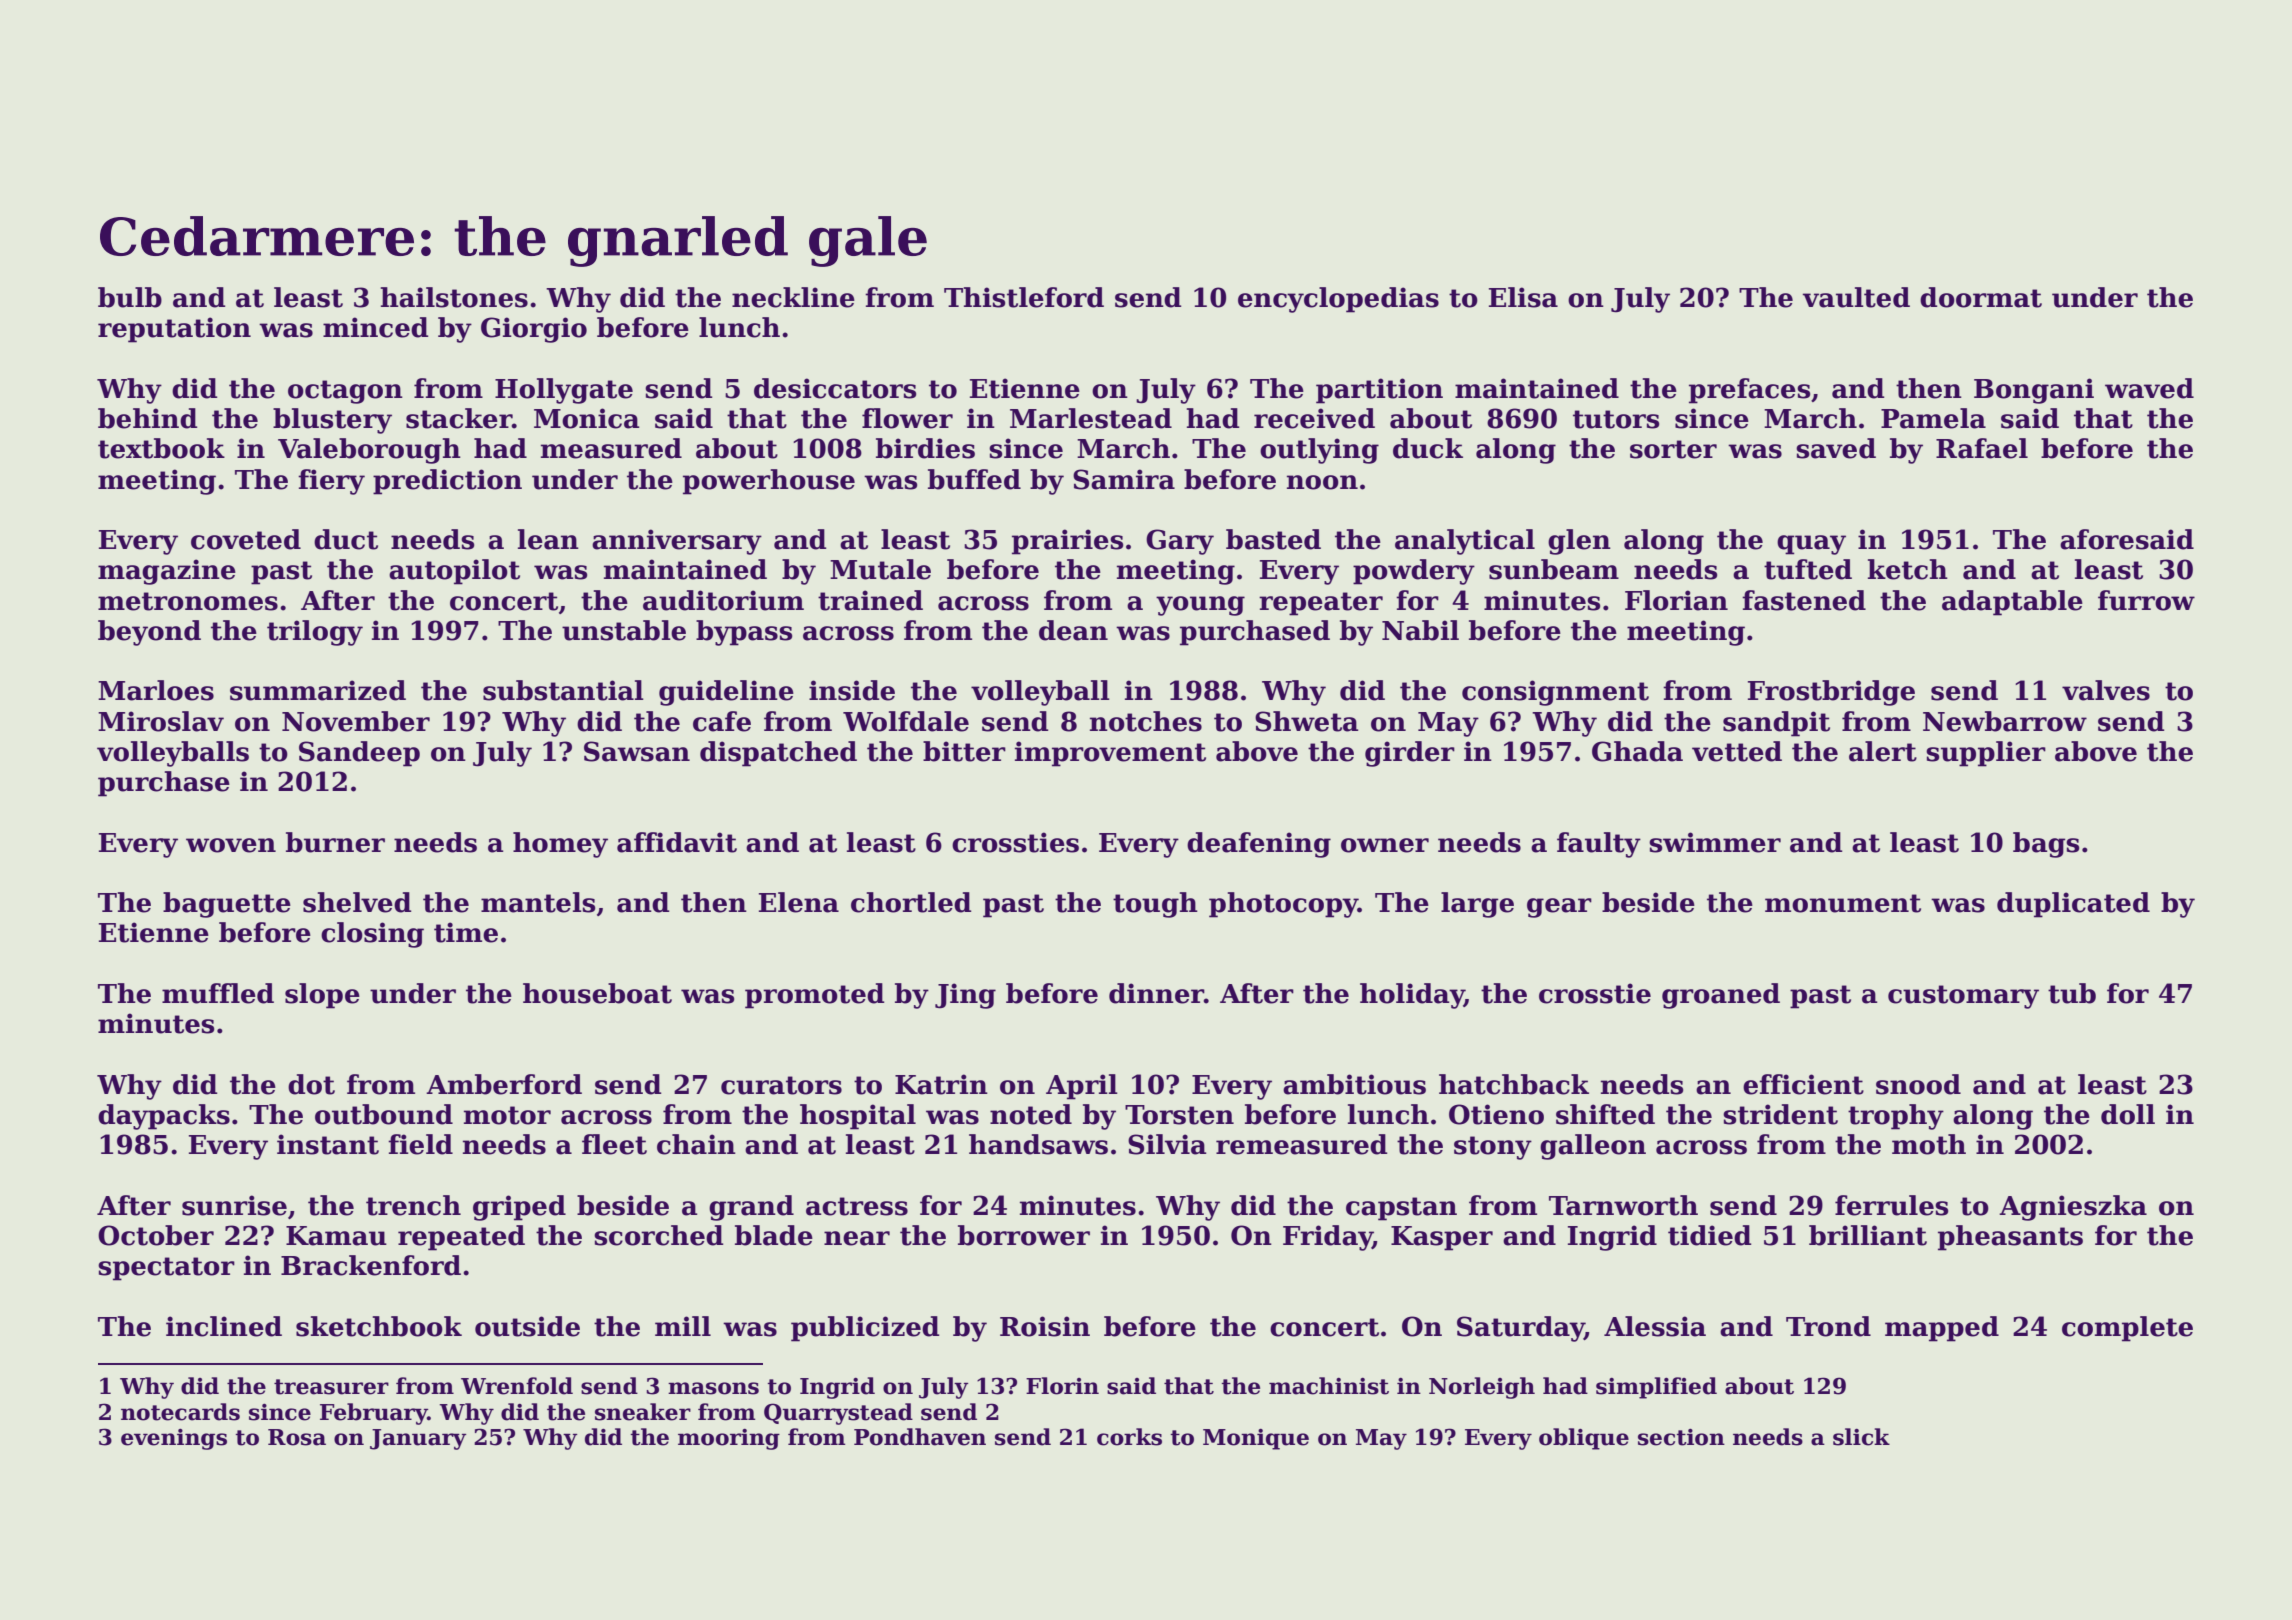 The image size is (2292, 1620). Describe the element at coordinates (149, 633) in the document. I see `beyond` at that location.
